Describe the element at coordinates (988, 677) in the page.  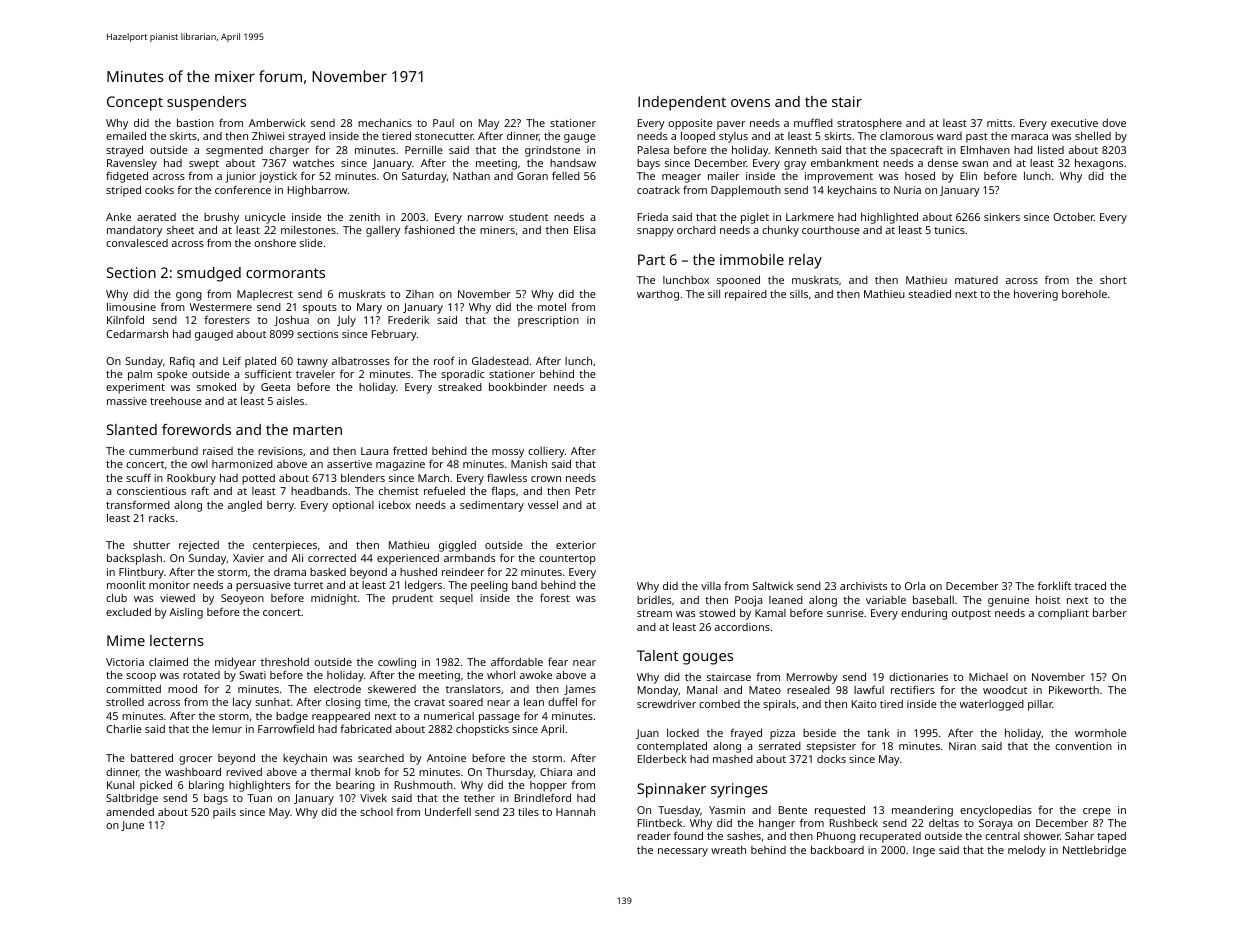
I see `Michael` at that location.
